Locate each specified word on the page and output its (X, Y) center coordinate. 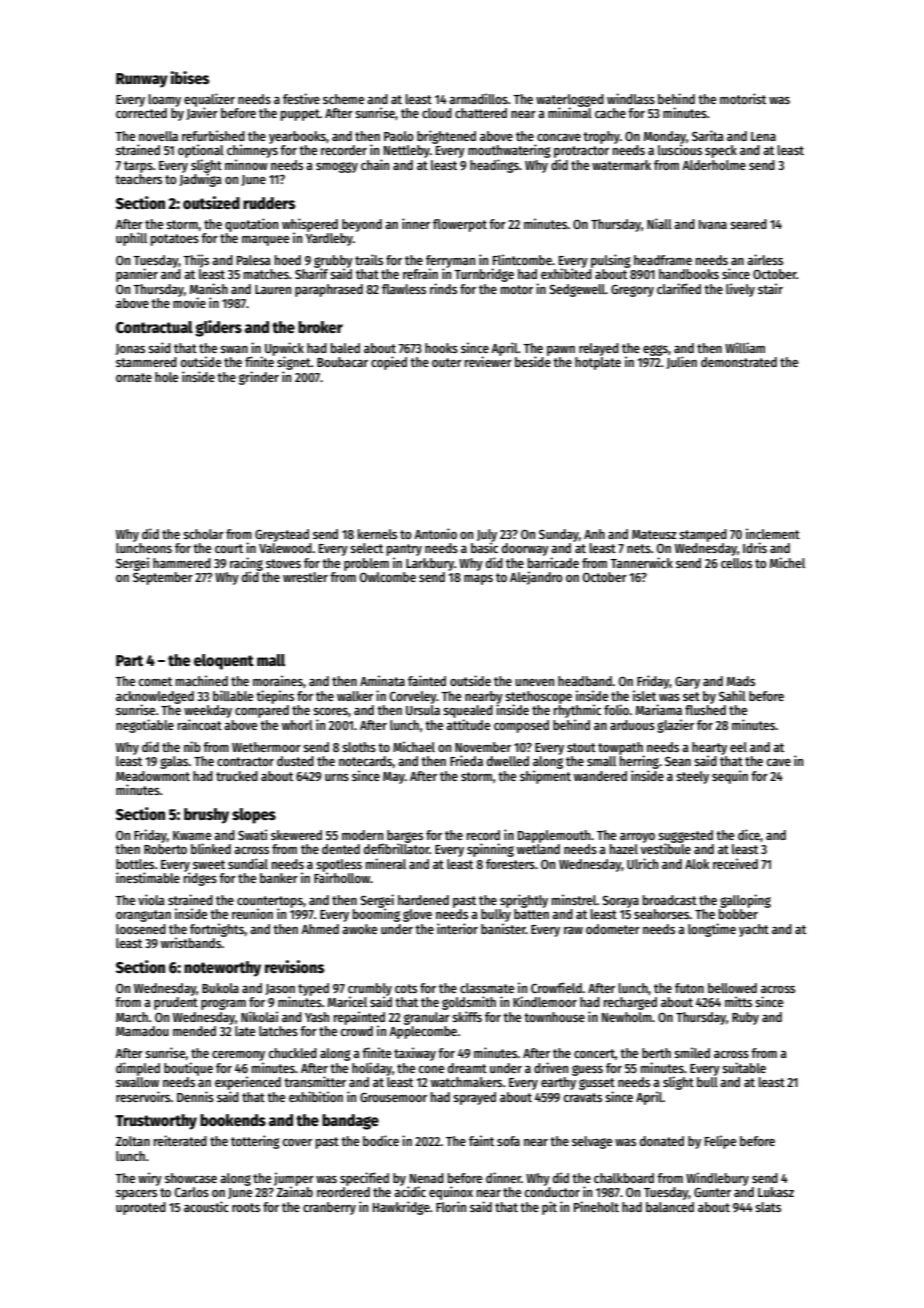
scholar (203, 534)
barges (405, 836)
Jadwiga (200, 180)
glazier (675, 726)
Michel (787, 562)
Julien (681, 362)
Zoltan (133, 1141)
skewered (296, 835)
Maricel (347, 1001)
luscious (680, 149)
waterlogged (570, 100)
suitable (744, 1067)
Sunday (559, 535)
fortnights (217, 930)
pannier (137, 275)
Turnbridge (484, 275)
